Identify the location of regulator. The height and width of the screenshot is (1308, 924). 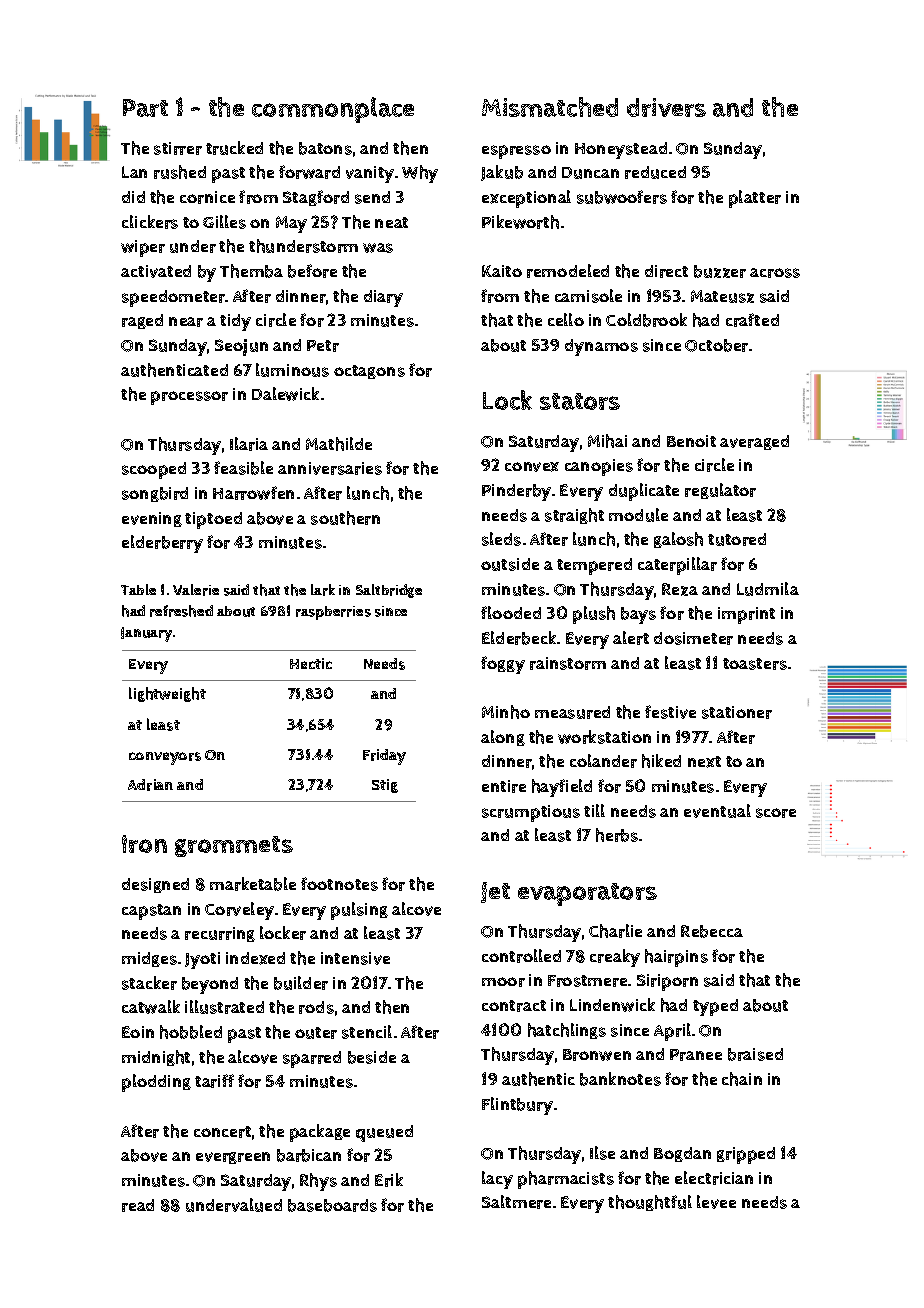
(720, 491).
